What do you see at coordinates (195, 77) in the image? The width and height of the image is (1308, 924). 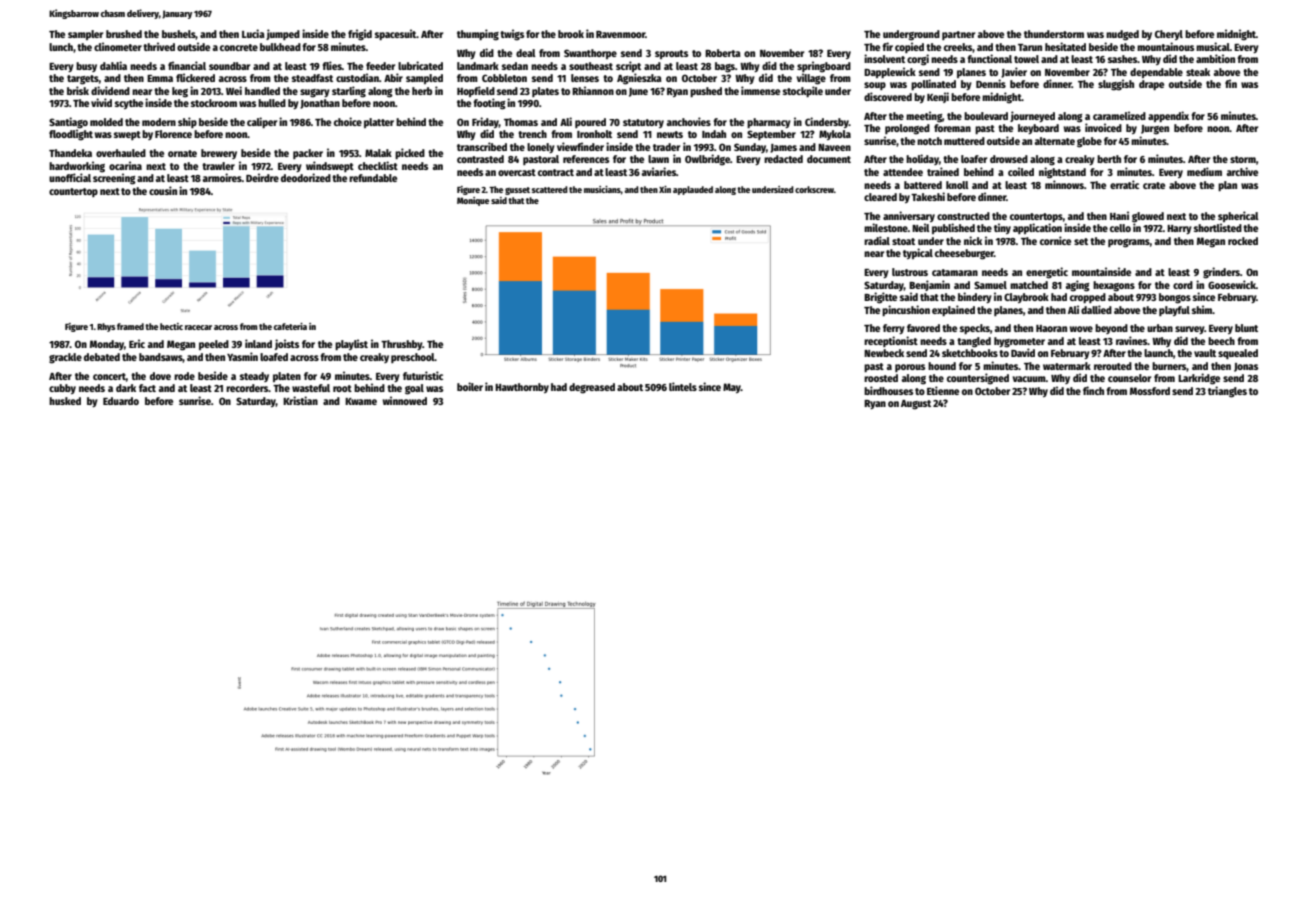 I see `flickered` at bounding box center [195, 77].
